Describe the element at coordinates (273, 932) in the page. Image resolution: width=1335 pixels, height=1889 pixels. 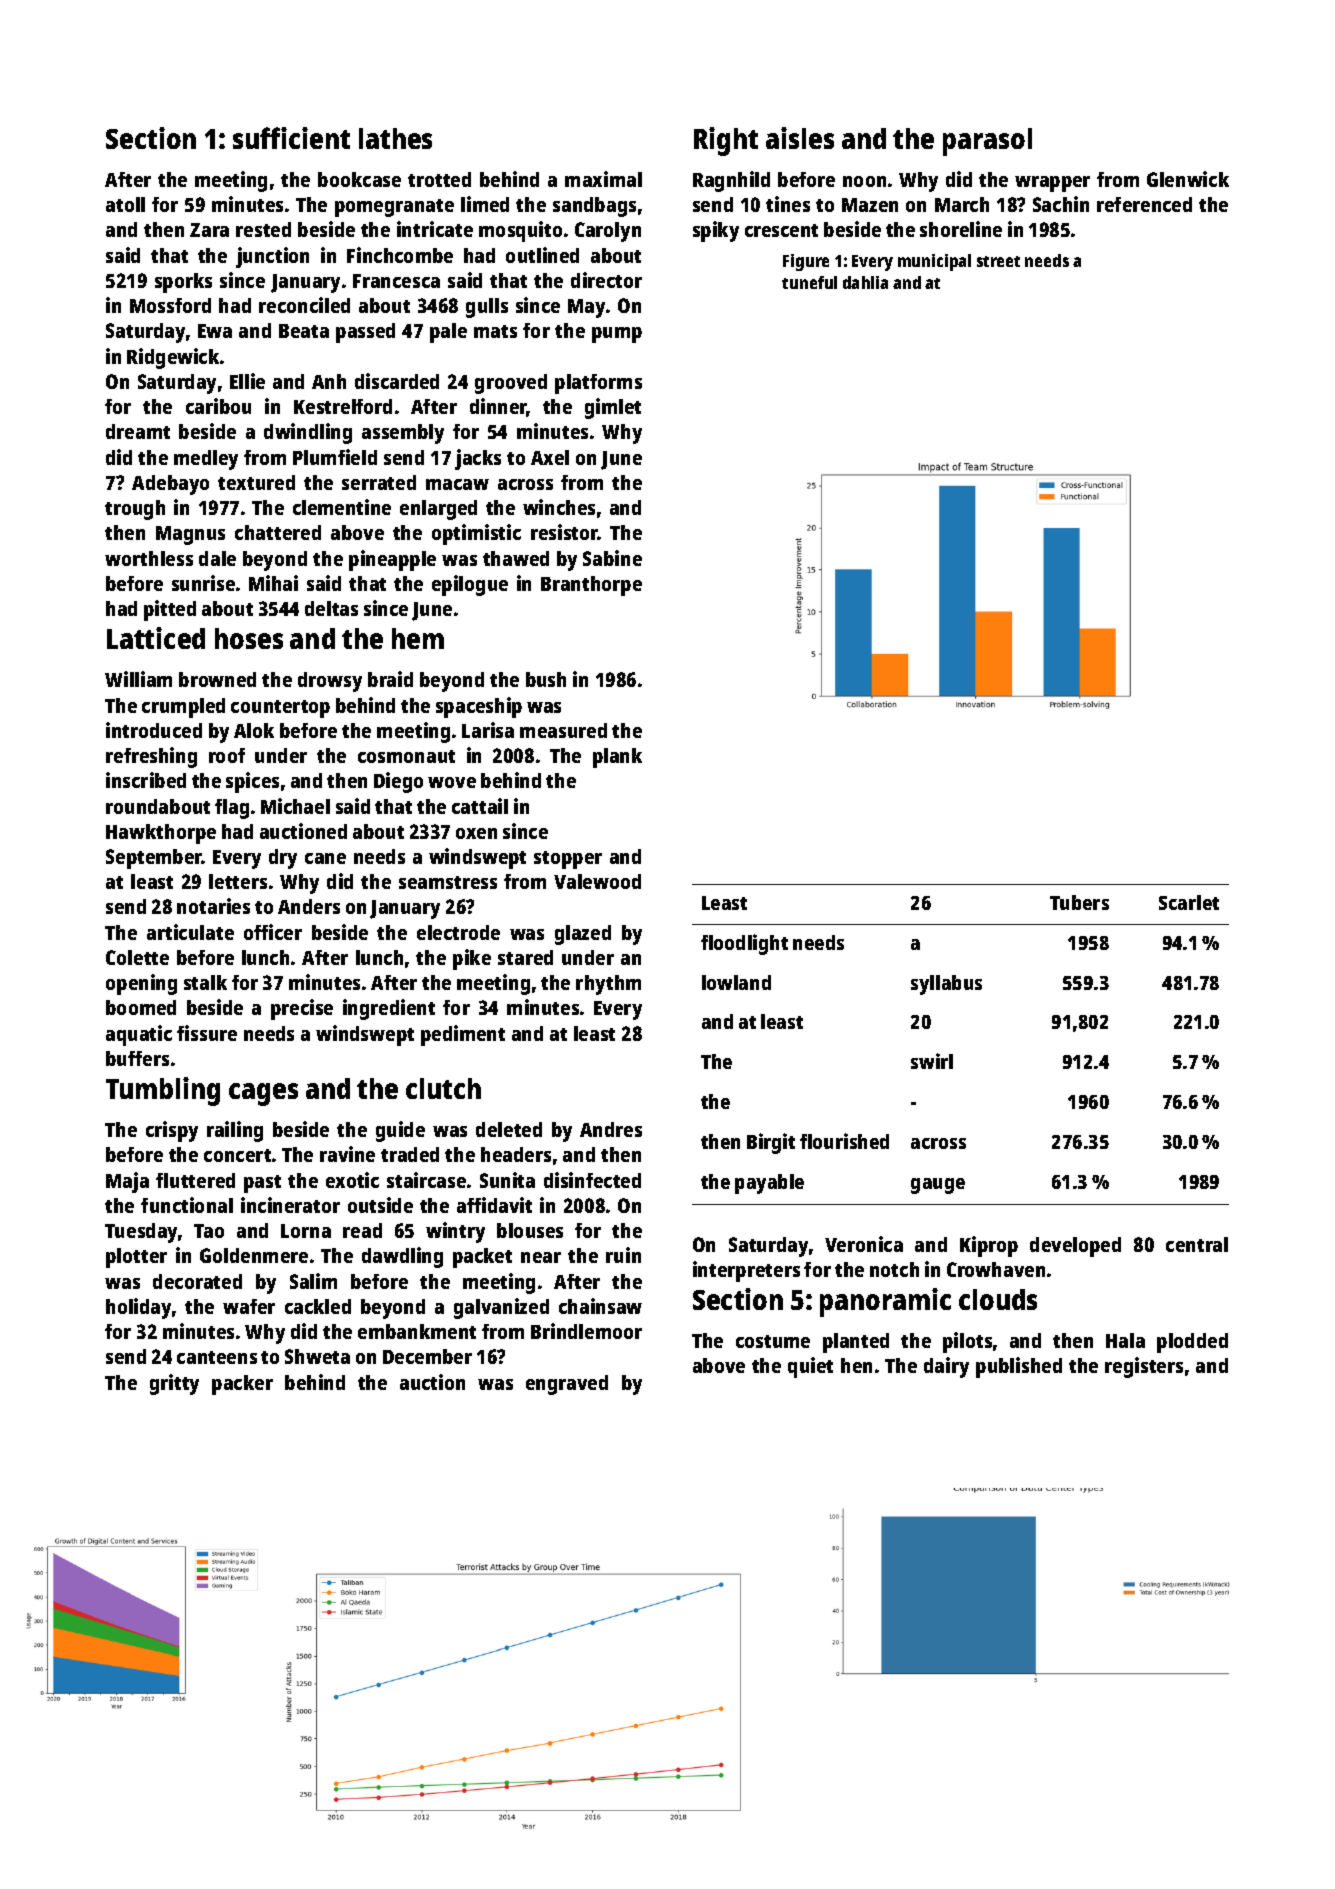
I see `officer` at that location.
